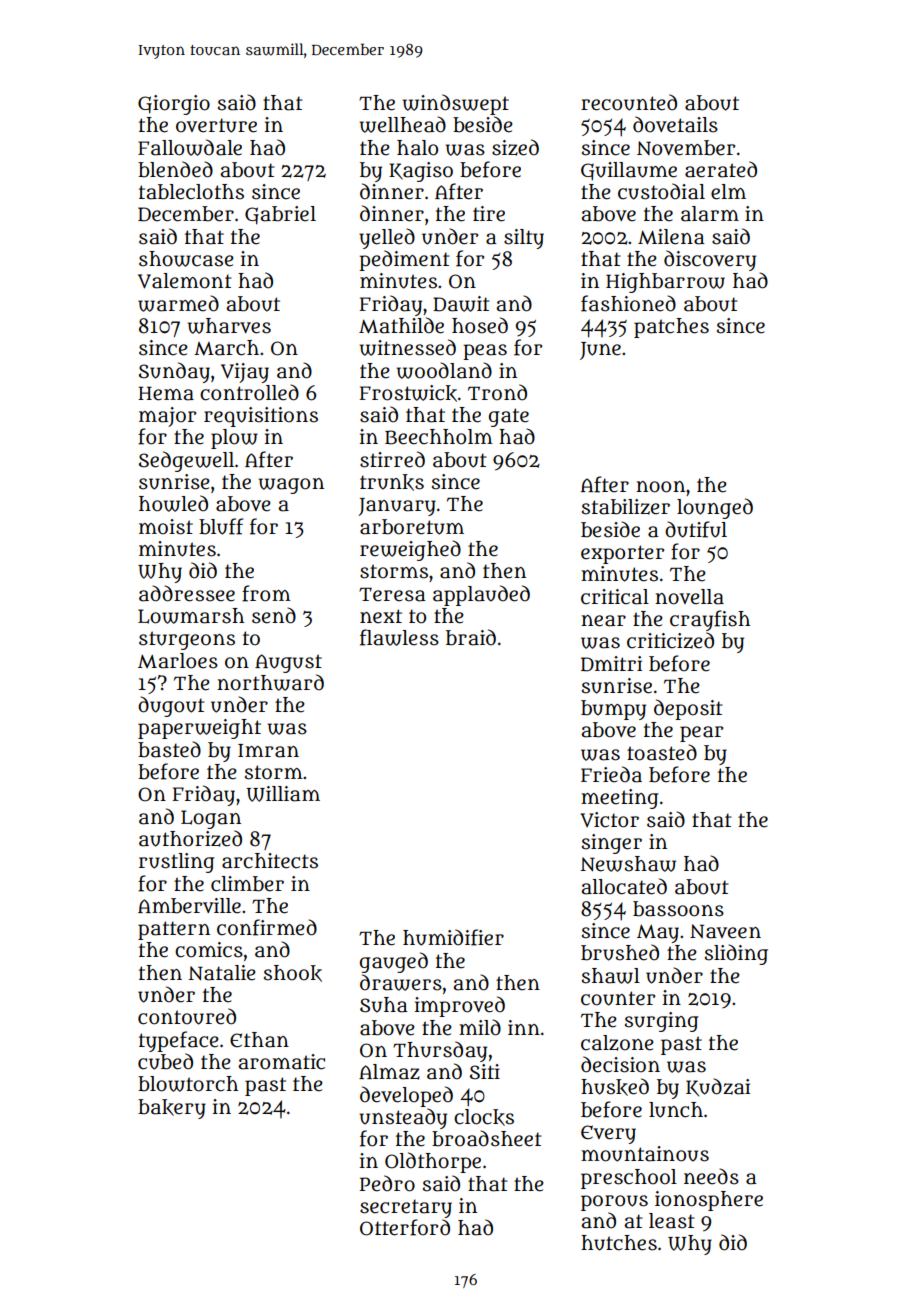 Image resolution: width=908 pixels, height=1316 pixels. What do you see at coordinates (259, 1040) in the screenshot?
I see `Ethan` at bounding box center [259, 1040].
